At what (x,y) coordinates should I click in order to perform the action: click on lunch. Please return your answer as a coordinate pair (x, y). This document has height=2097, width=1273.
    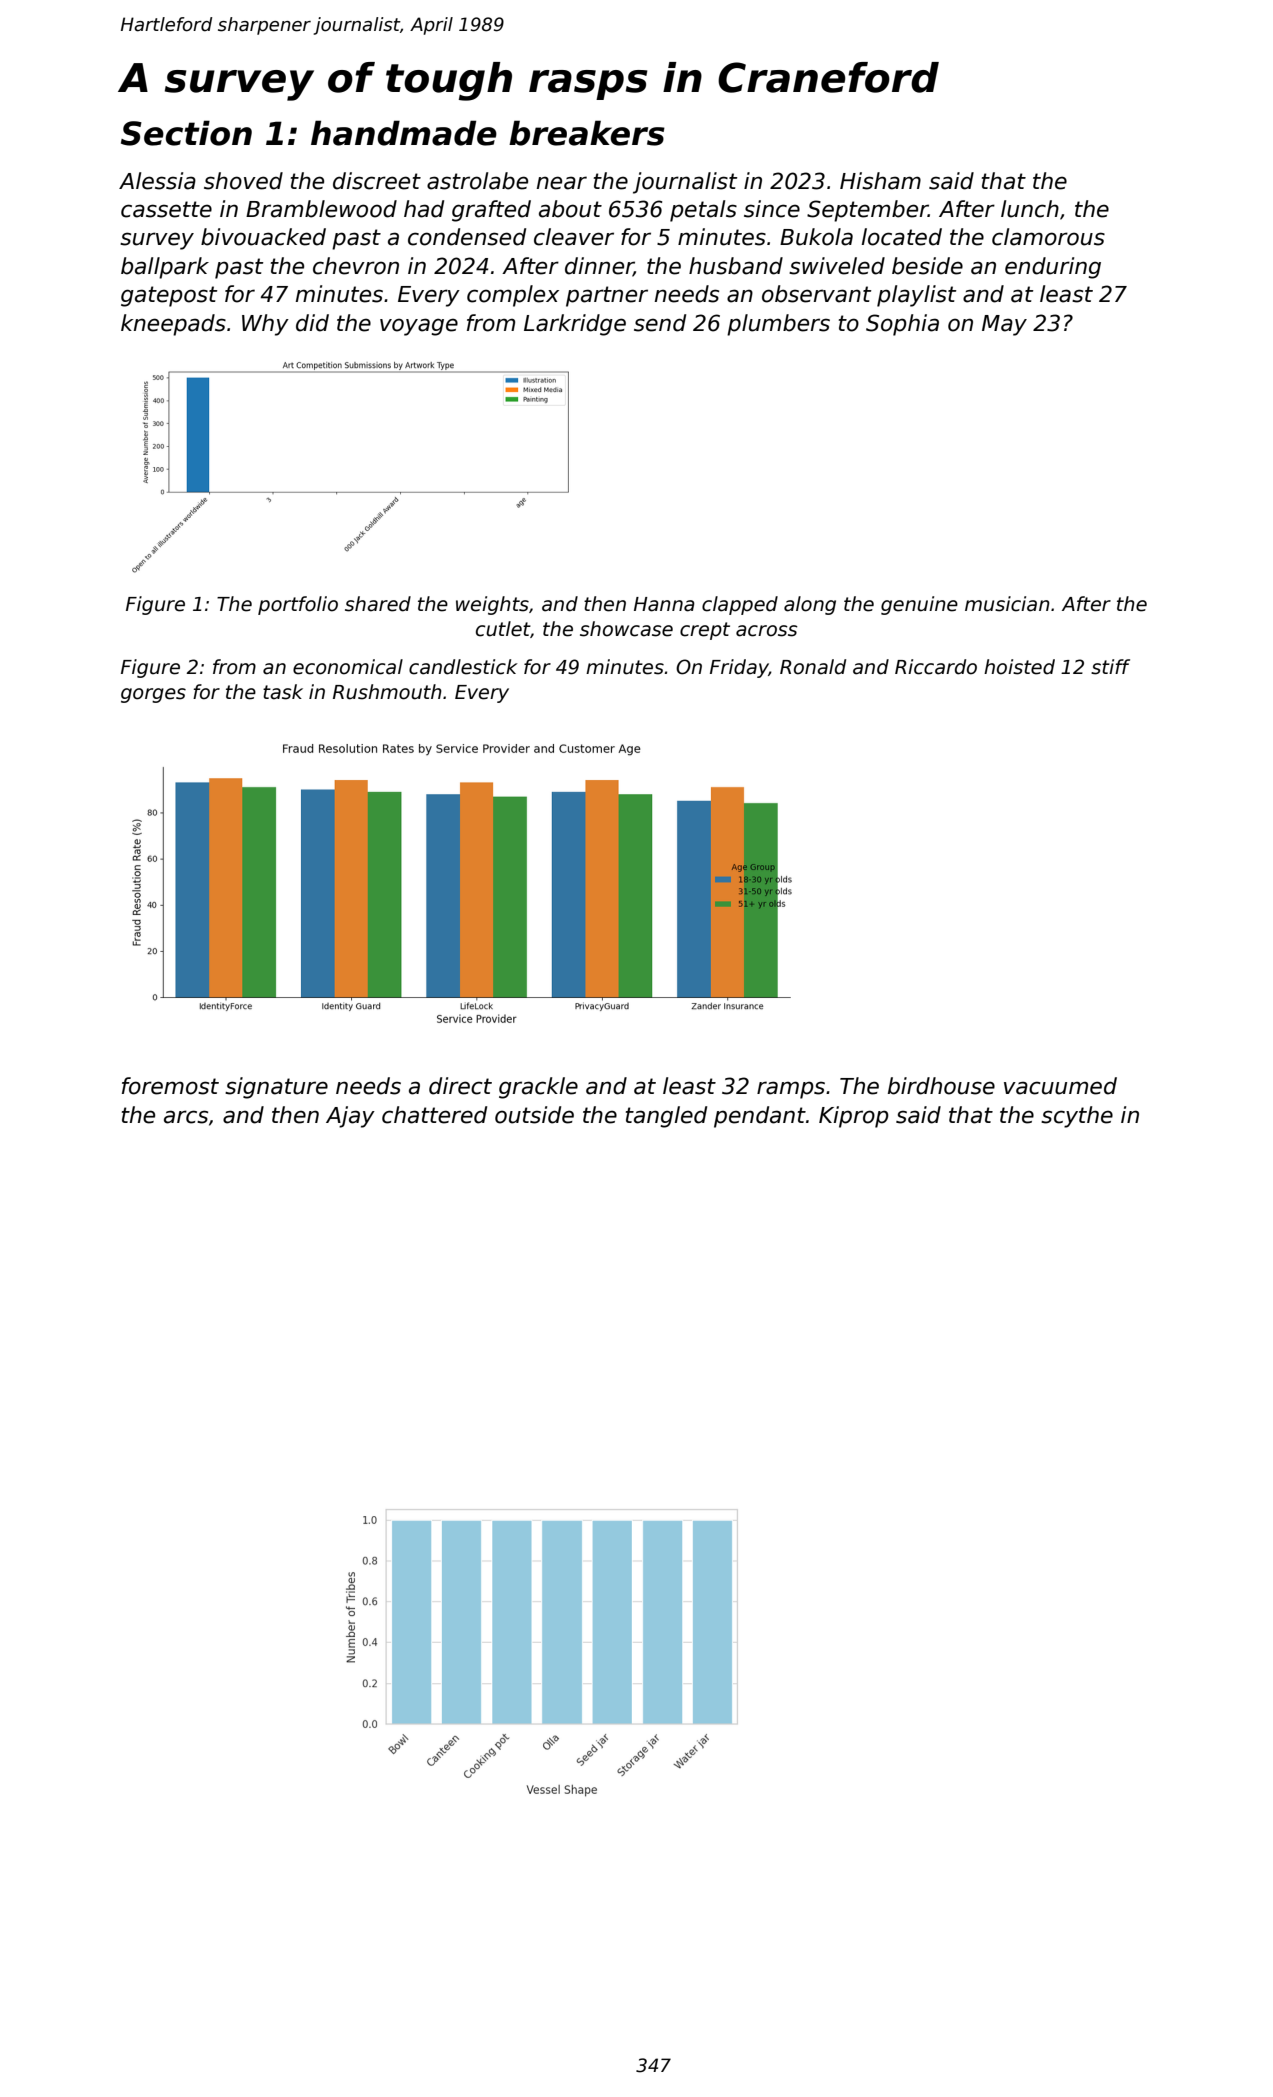
    Looking at the image, I should click on (1030, 209).
